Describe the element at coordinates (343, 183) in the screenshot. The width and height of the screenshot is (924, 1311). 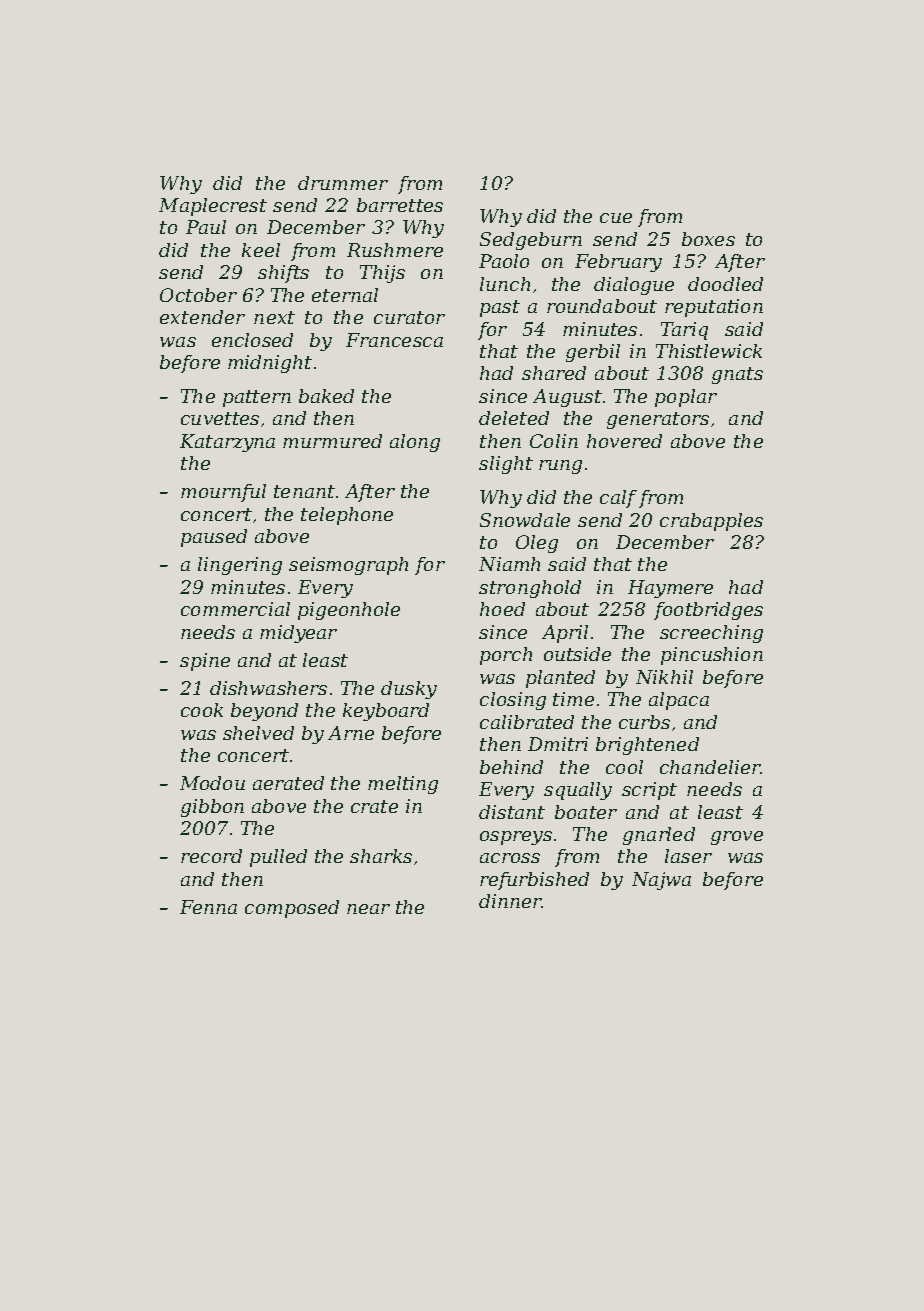
I see `drummer` at that location.
